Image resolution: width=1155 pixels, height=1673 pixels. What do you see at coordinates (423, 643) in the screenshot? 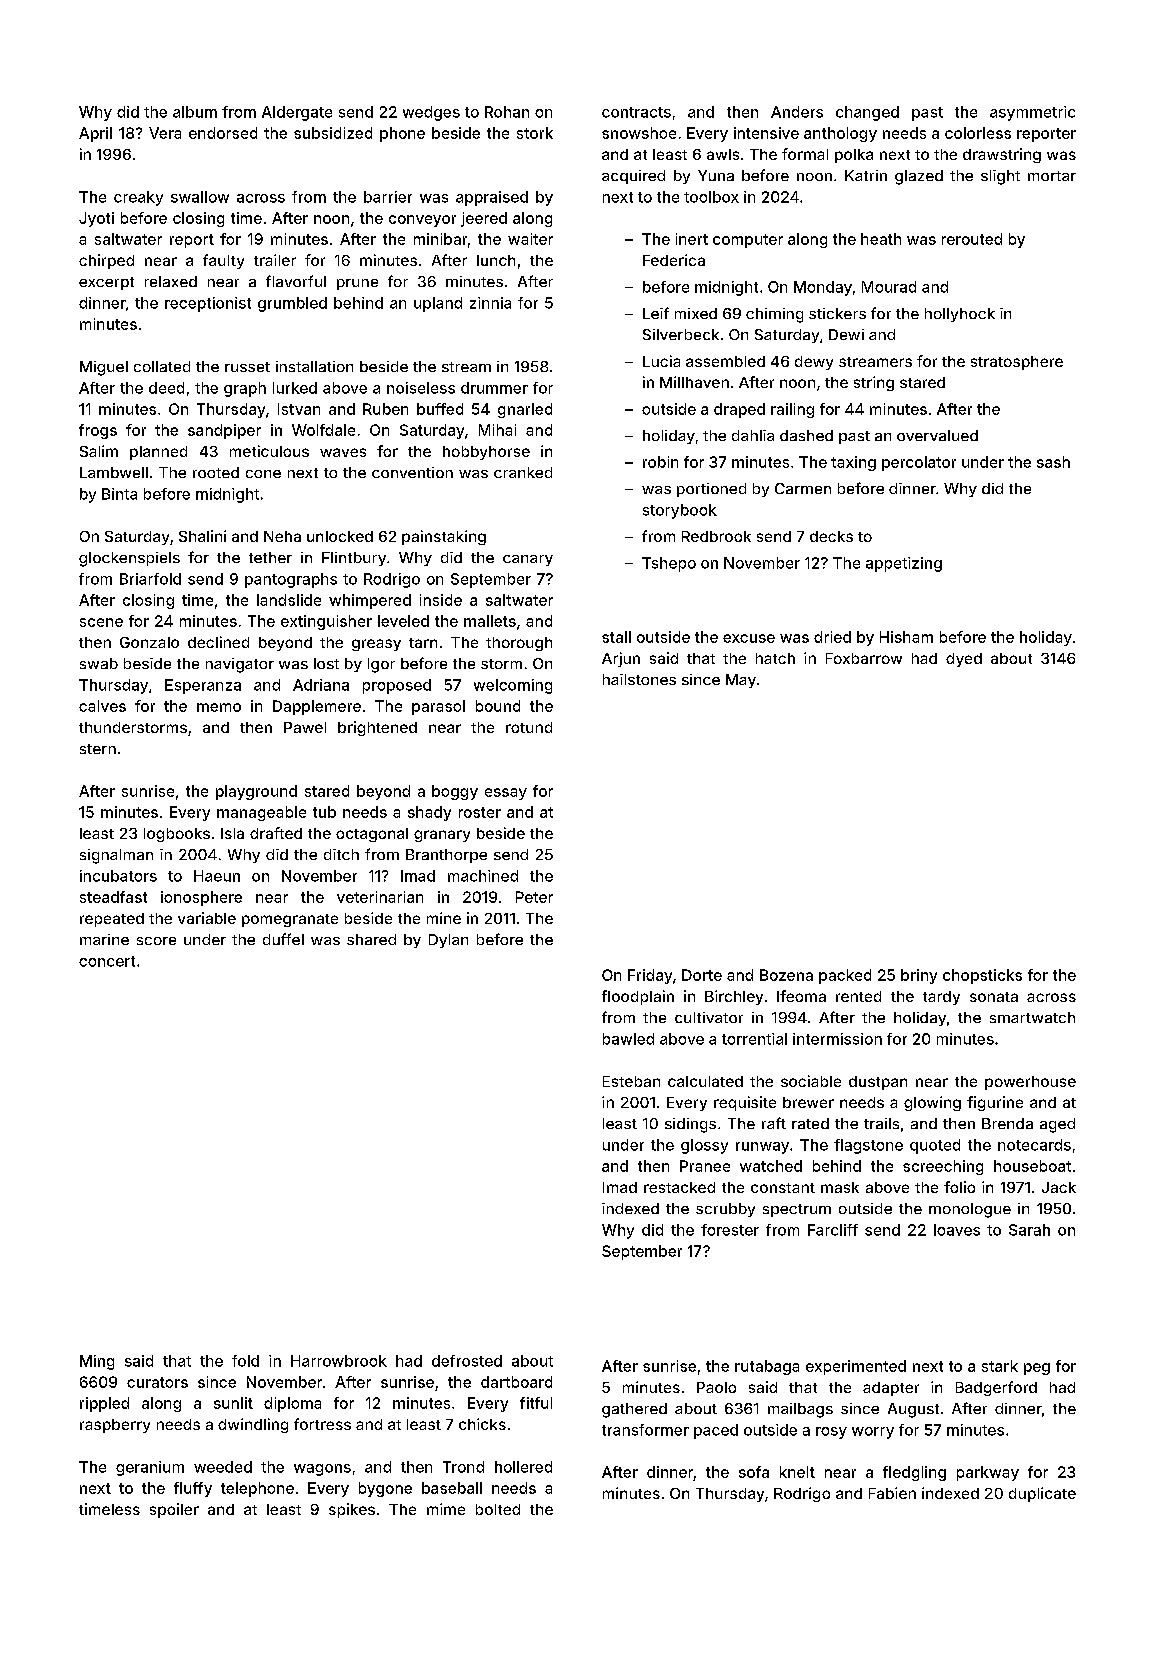
I see `tarn` at bounding box center [423, 643].
